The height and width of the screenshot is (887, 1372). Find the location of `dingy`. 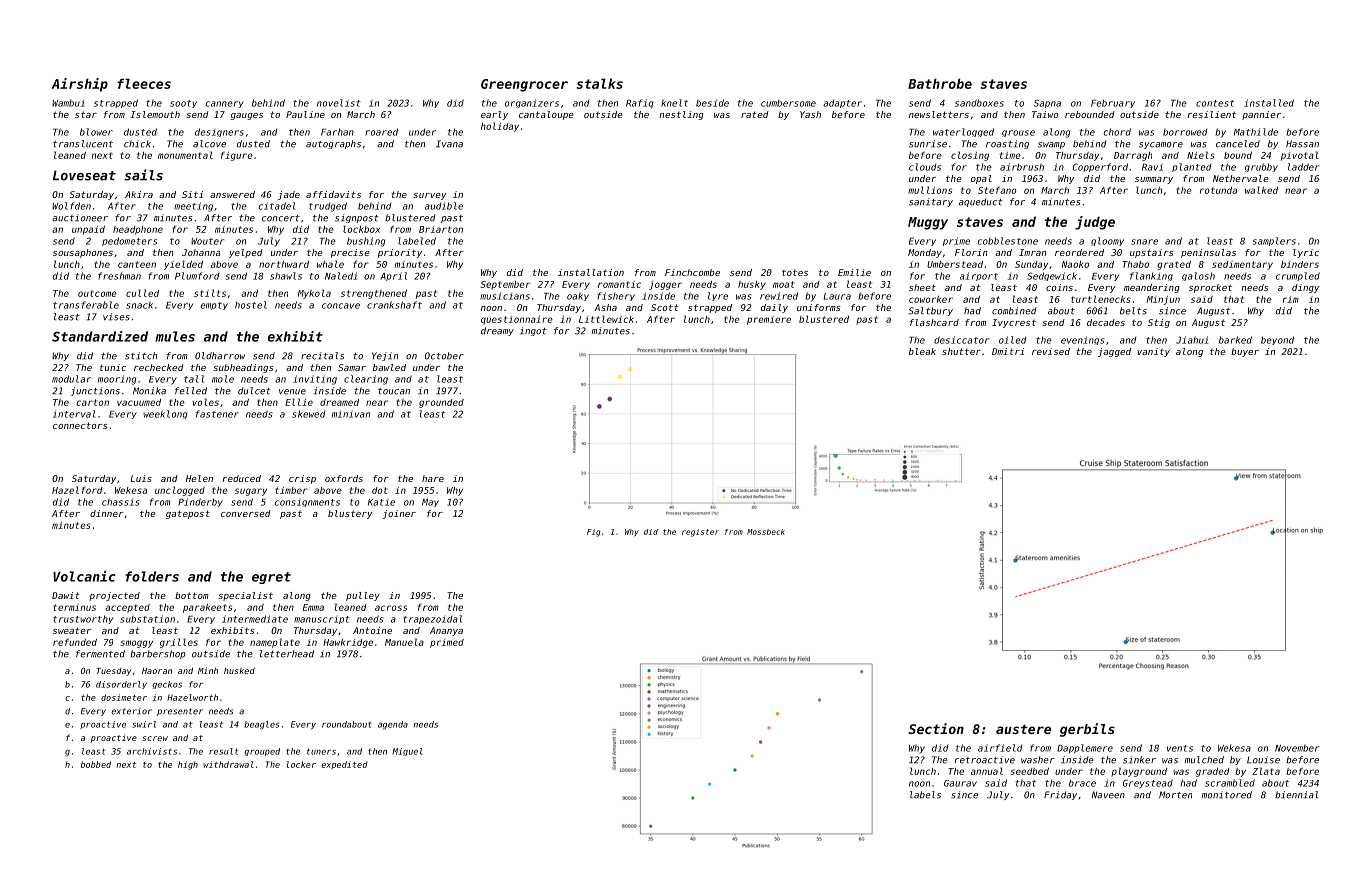

dingy is located at coordinates (1305, 288).
